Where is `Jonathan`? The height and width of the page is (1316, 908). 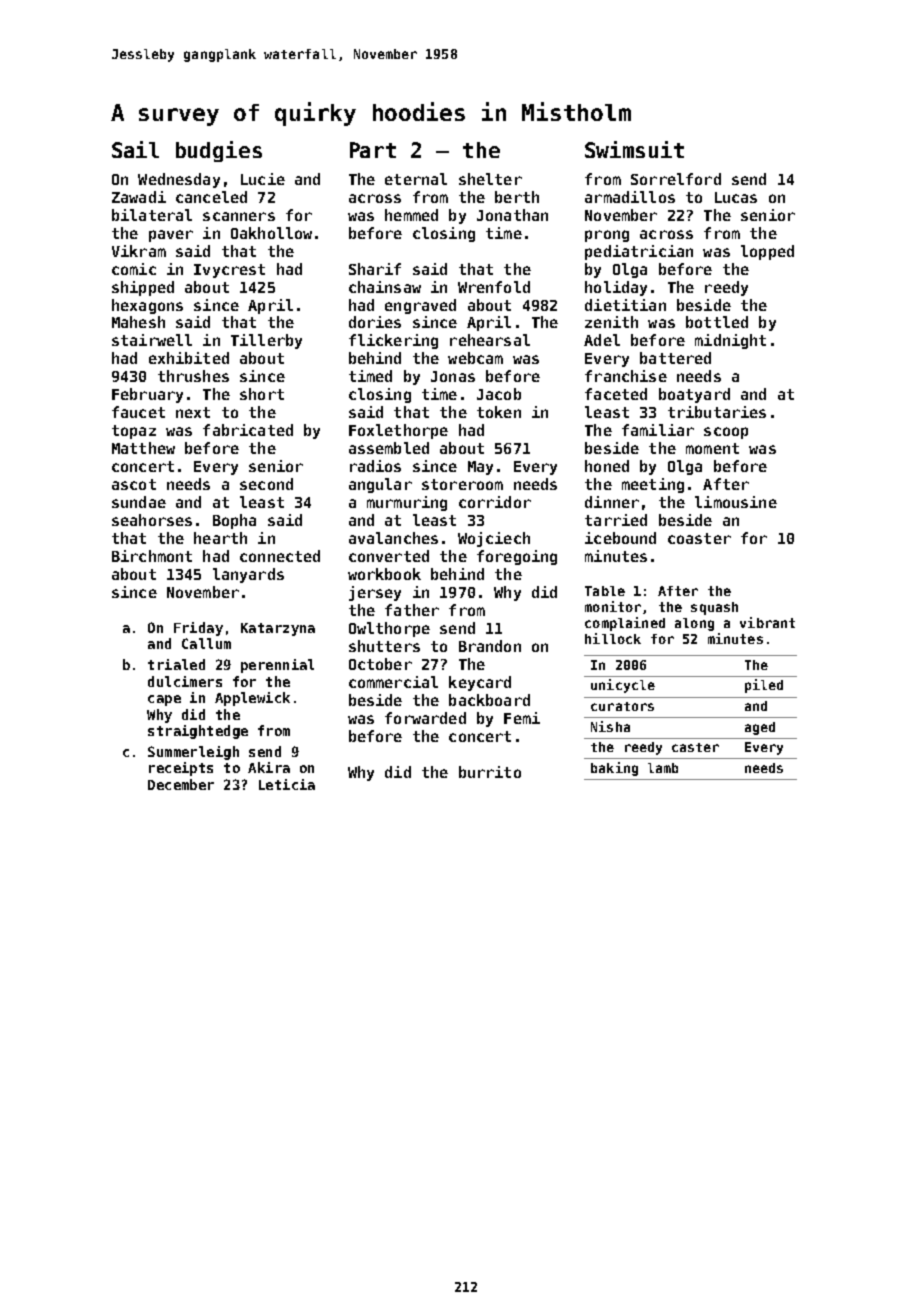 Jonathan is located at coordinates (512, 215).
